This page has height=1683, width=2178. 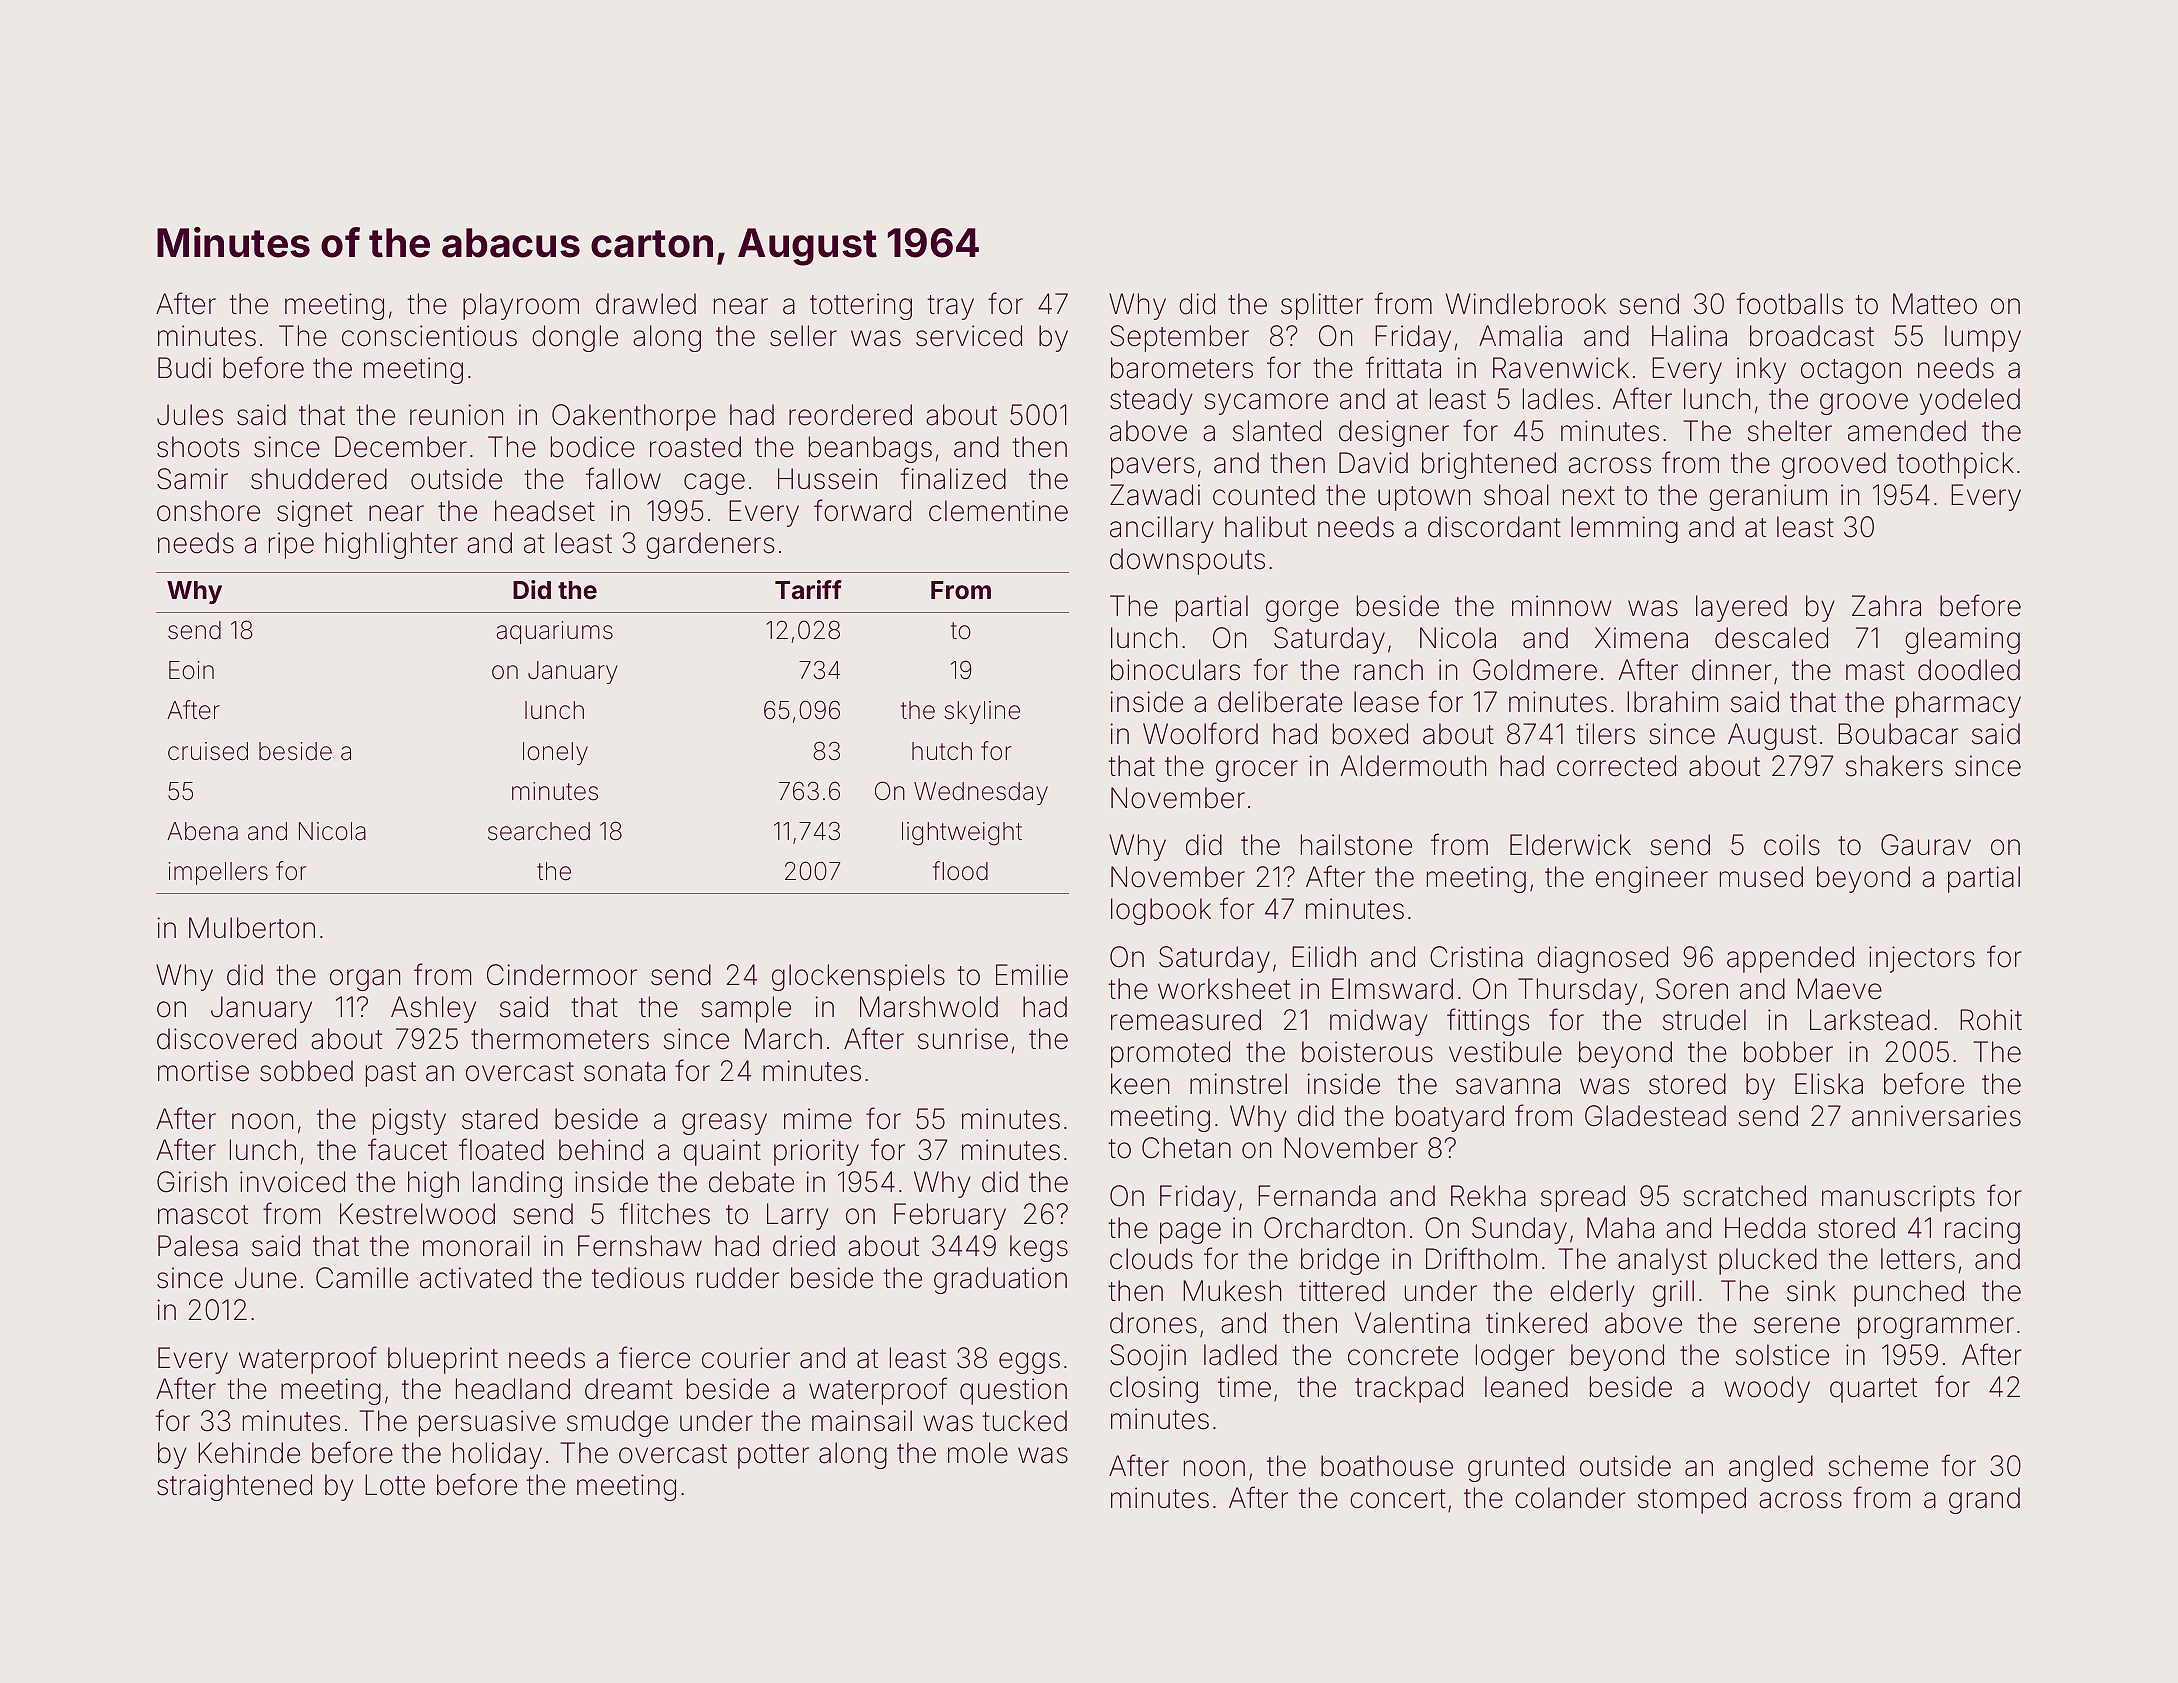 I want to click on holiday, so click(x=497, y=1455).
